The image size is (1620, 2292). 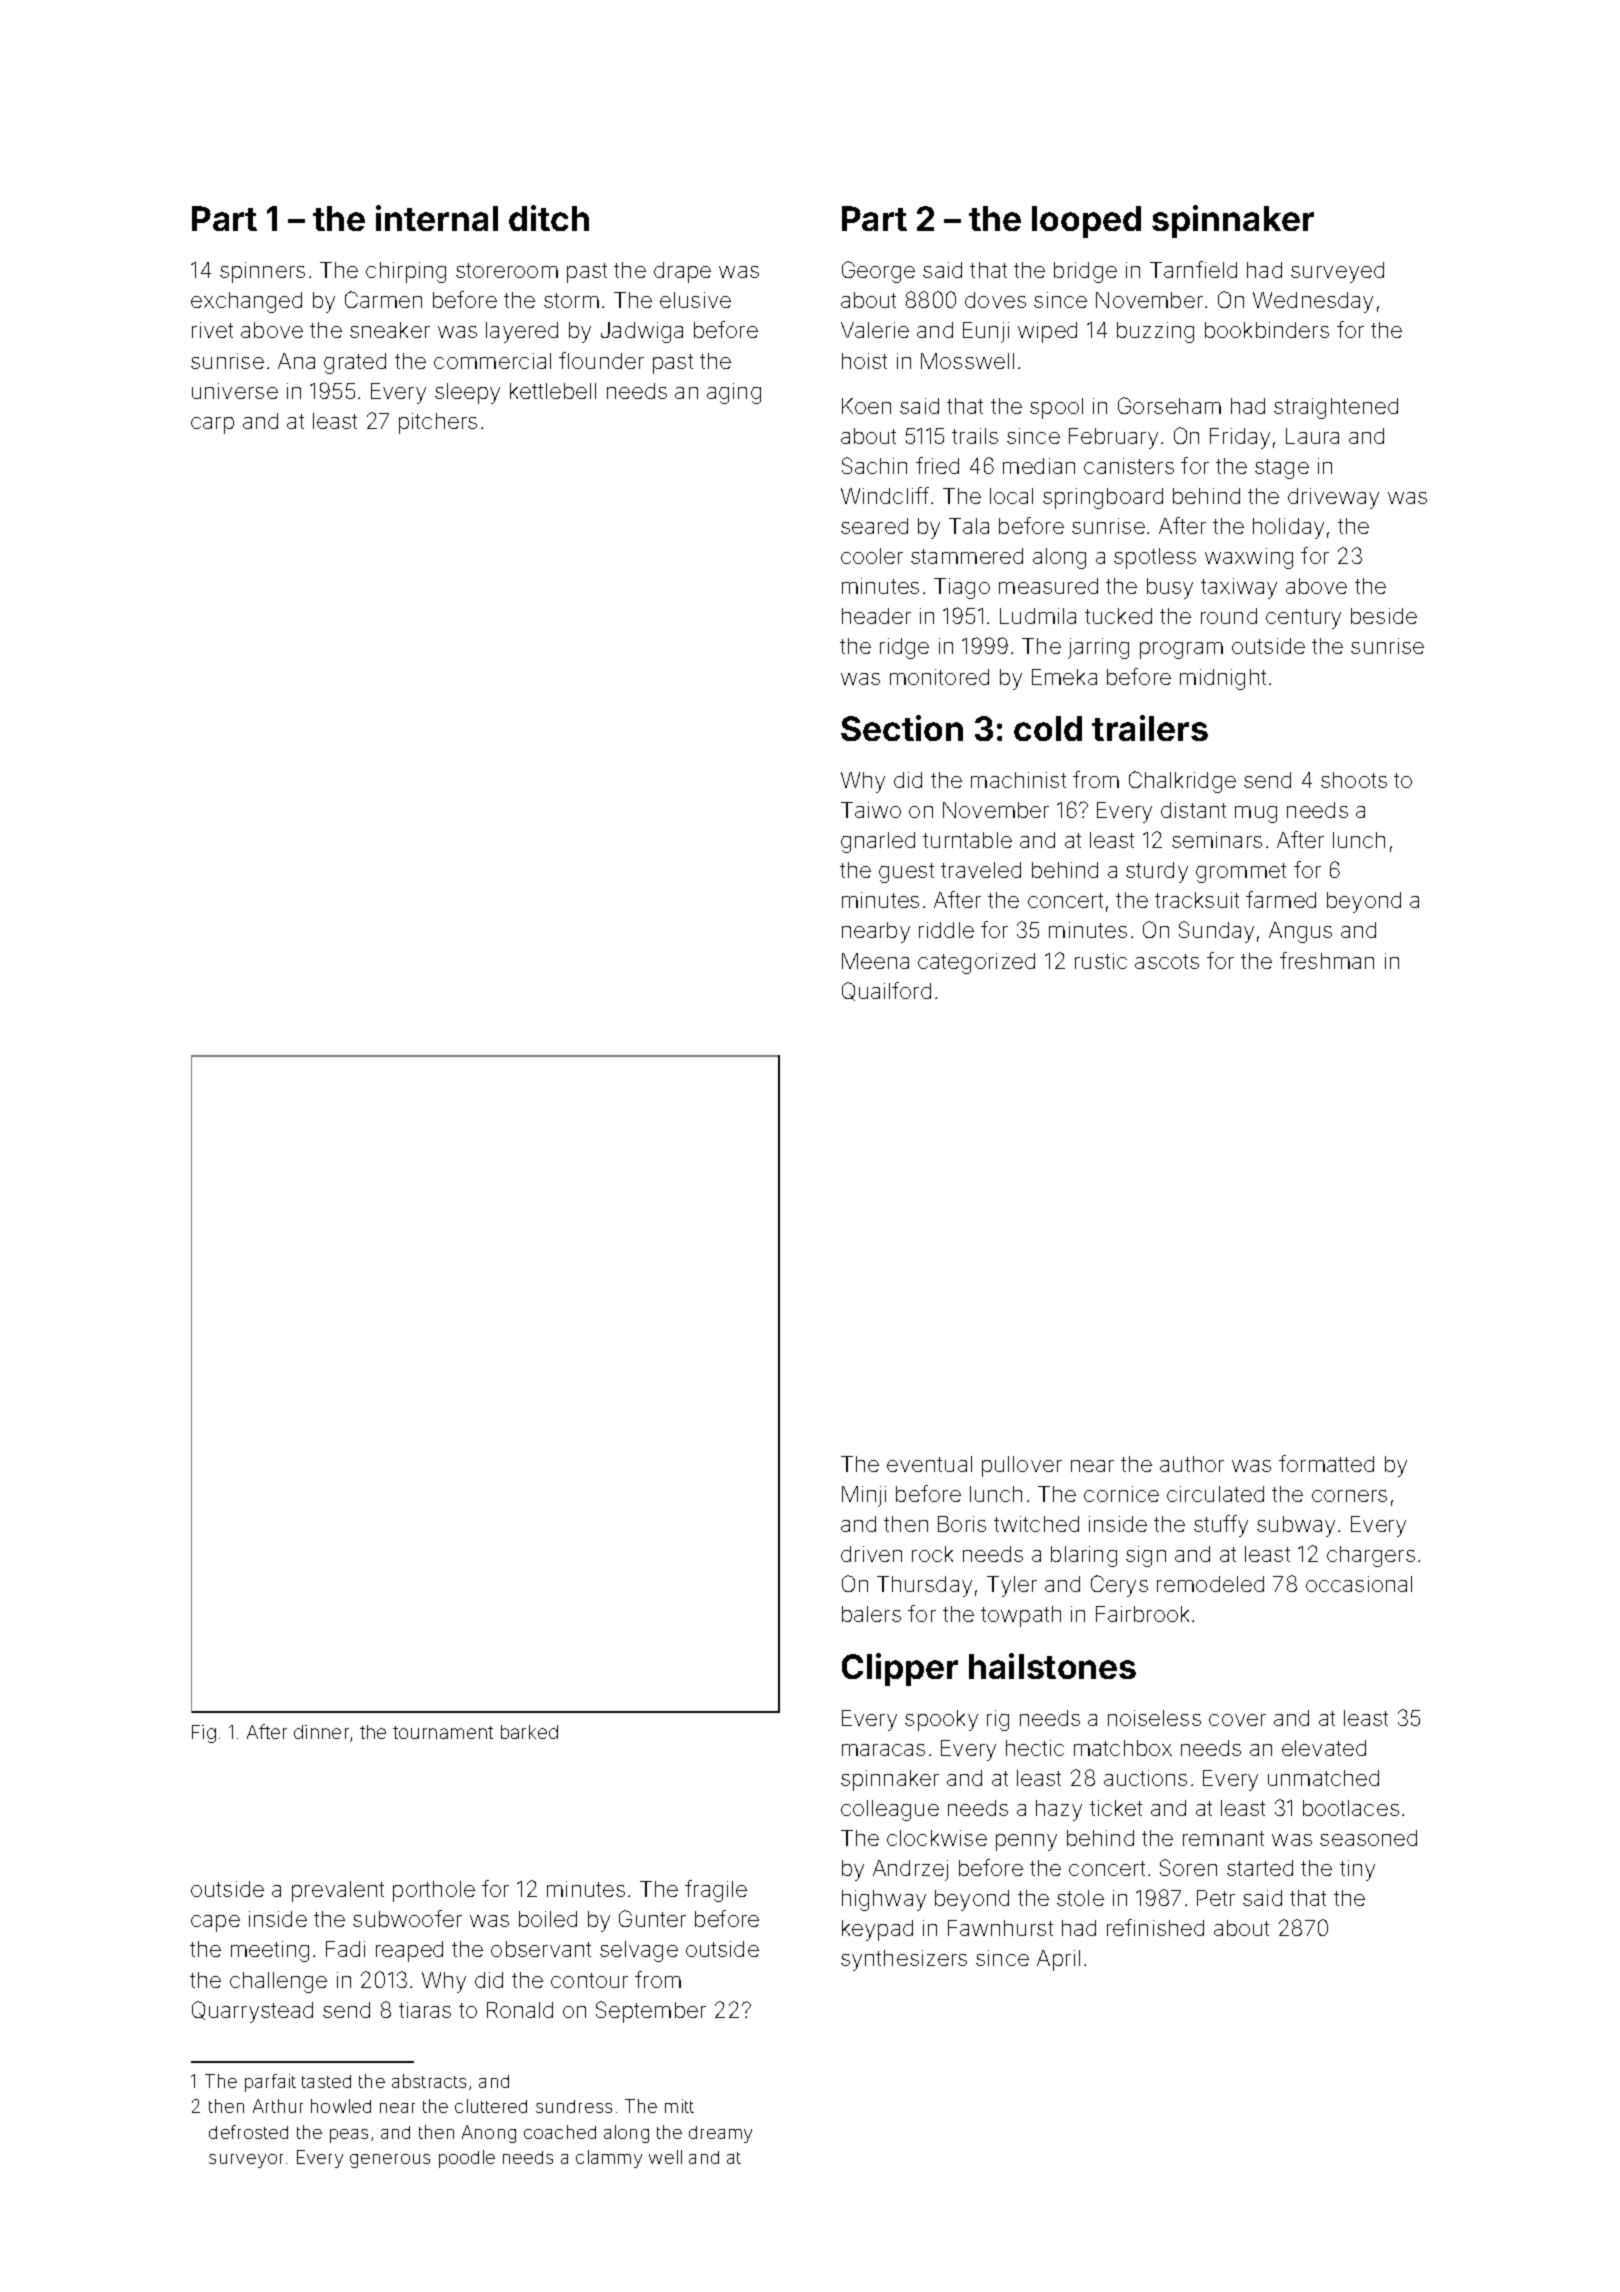 What do you see at coordinates (1192, 1464) in the page?
I see `author` at bounding box center [1192, 1464].
